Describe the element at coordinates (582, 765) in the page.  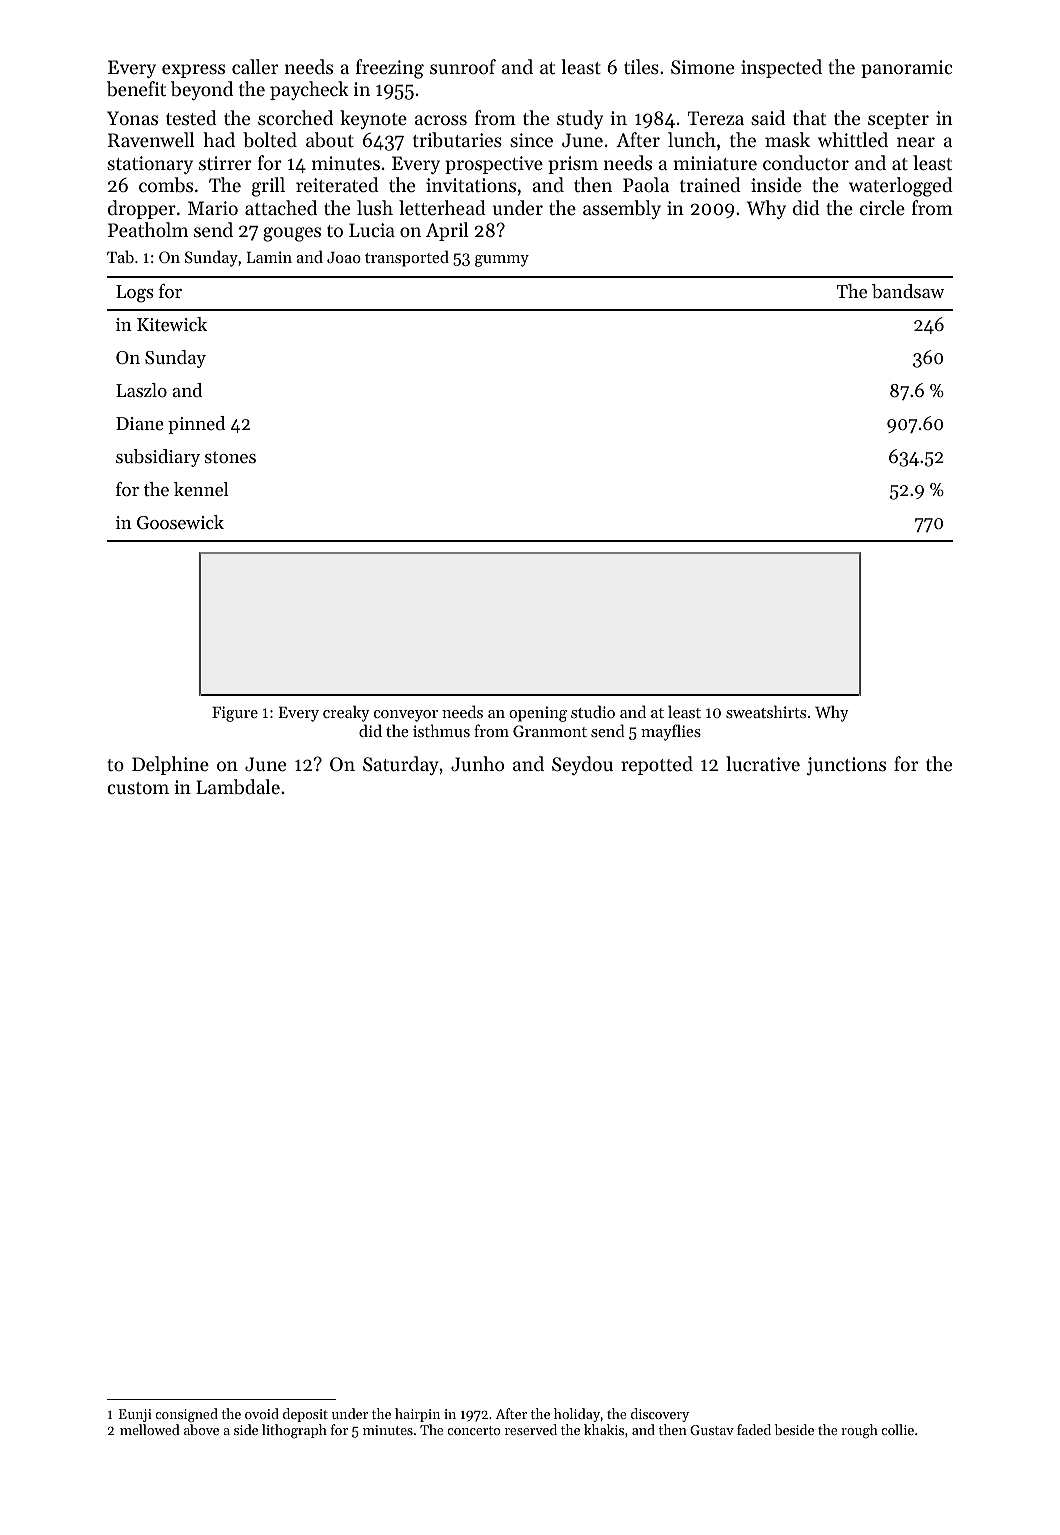
I see `Seydou` at that location.
